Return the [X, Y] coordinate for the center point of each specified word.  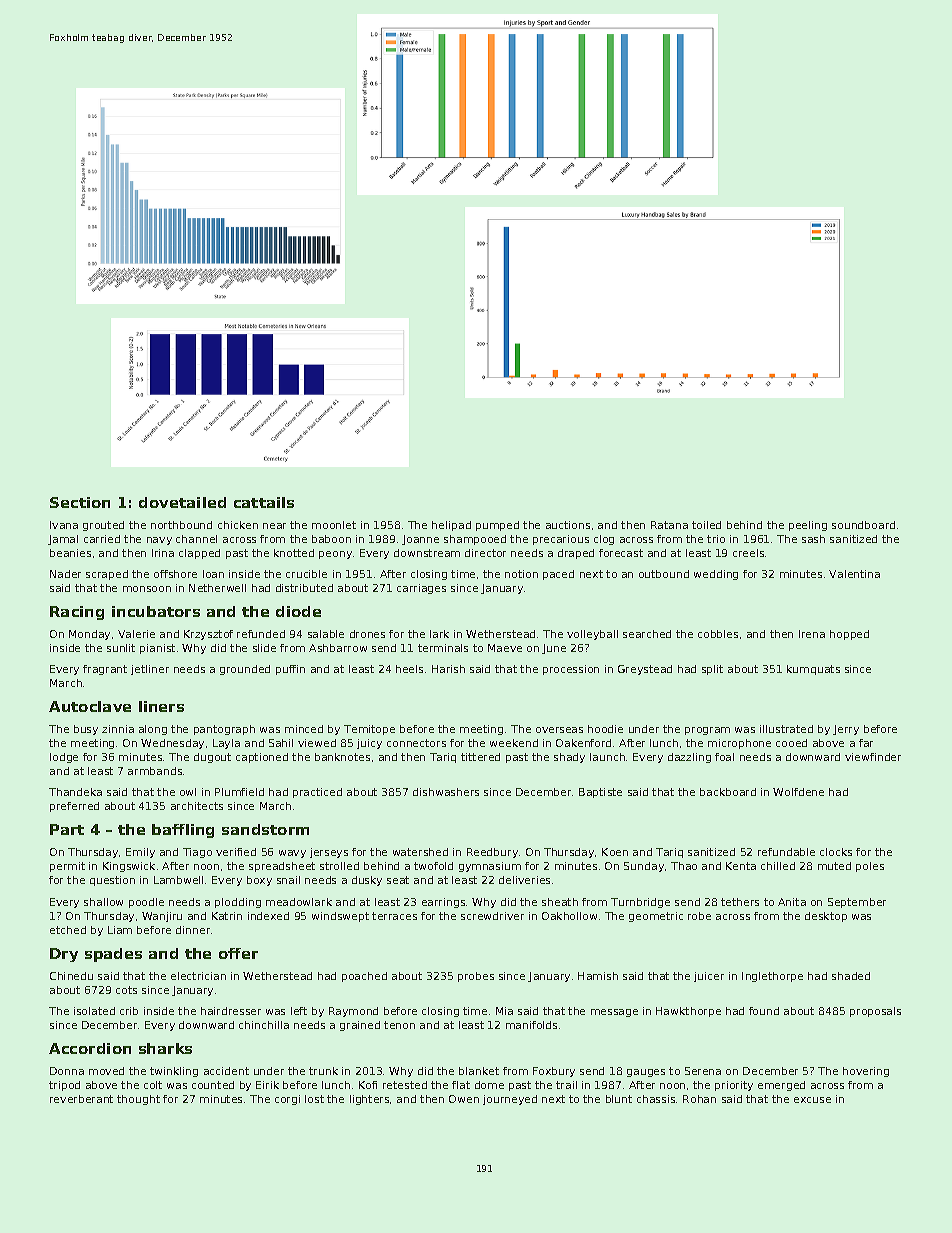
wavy [292, 854]
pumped [497, 526]
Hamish [598, 976]
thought [138, 1100]
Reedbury [492, 853]
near [274, 526]
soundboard [863, 525]
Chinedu [71, 976]
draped [576, 554]
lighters [369, 1100]
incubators [156, 611]
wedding [716, 575]
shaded [851, 976]
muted [834, 866]
